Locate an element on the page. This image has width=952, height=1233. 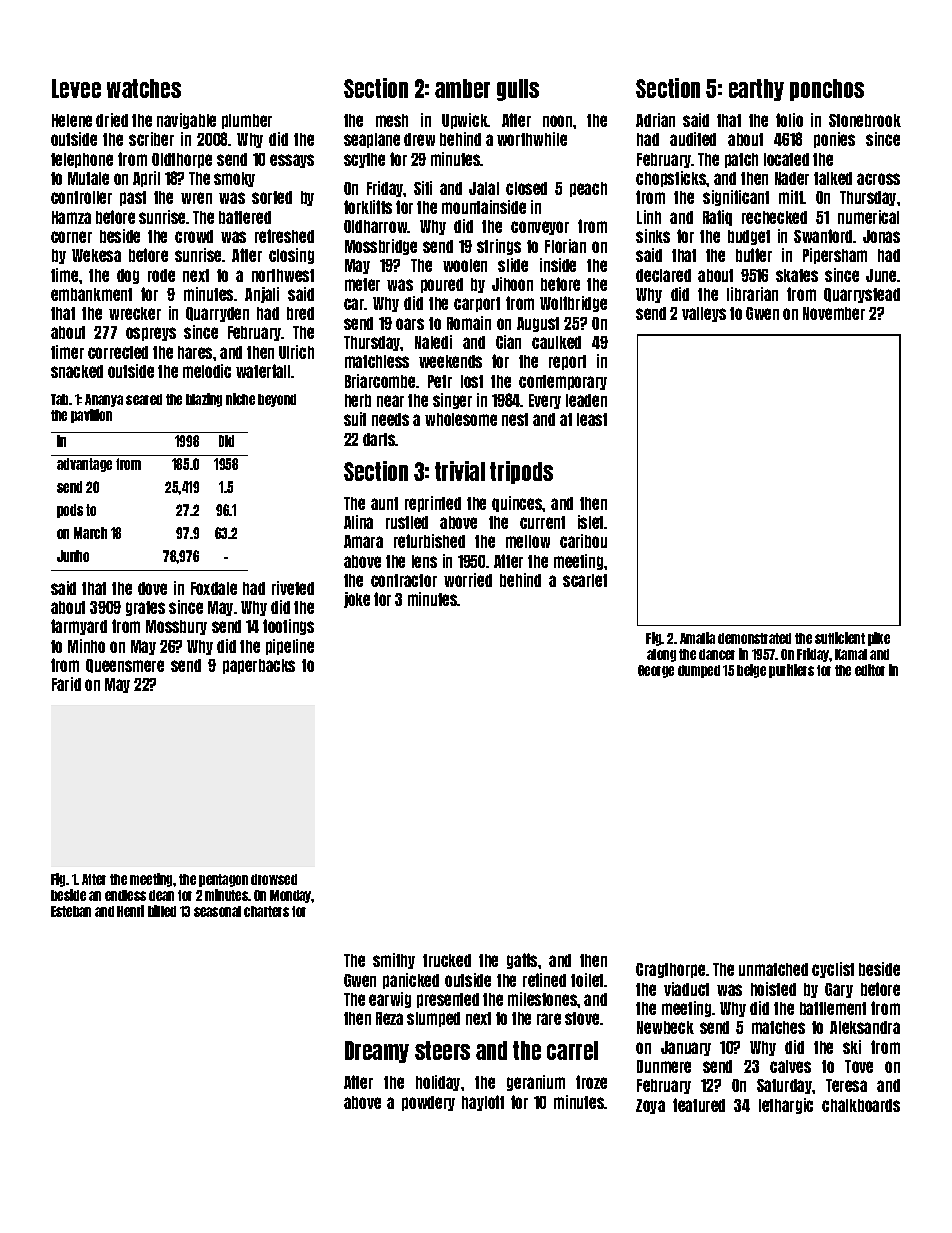
embankment is located at coordinates (91, 294).
